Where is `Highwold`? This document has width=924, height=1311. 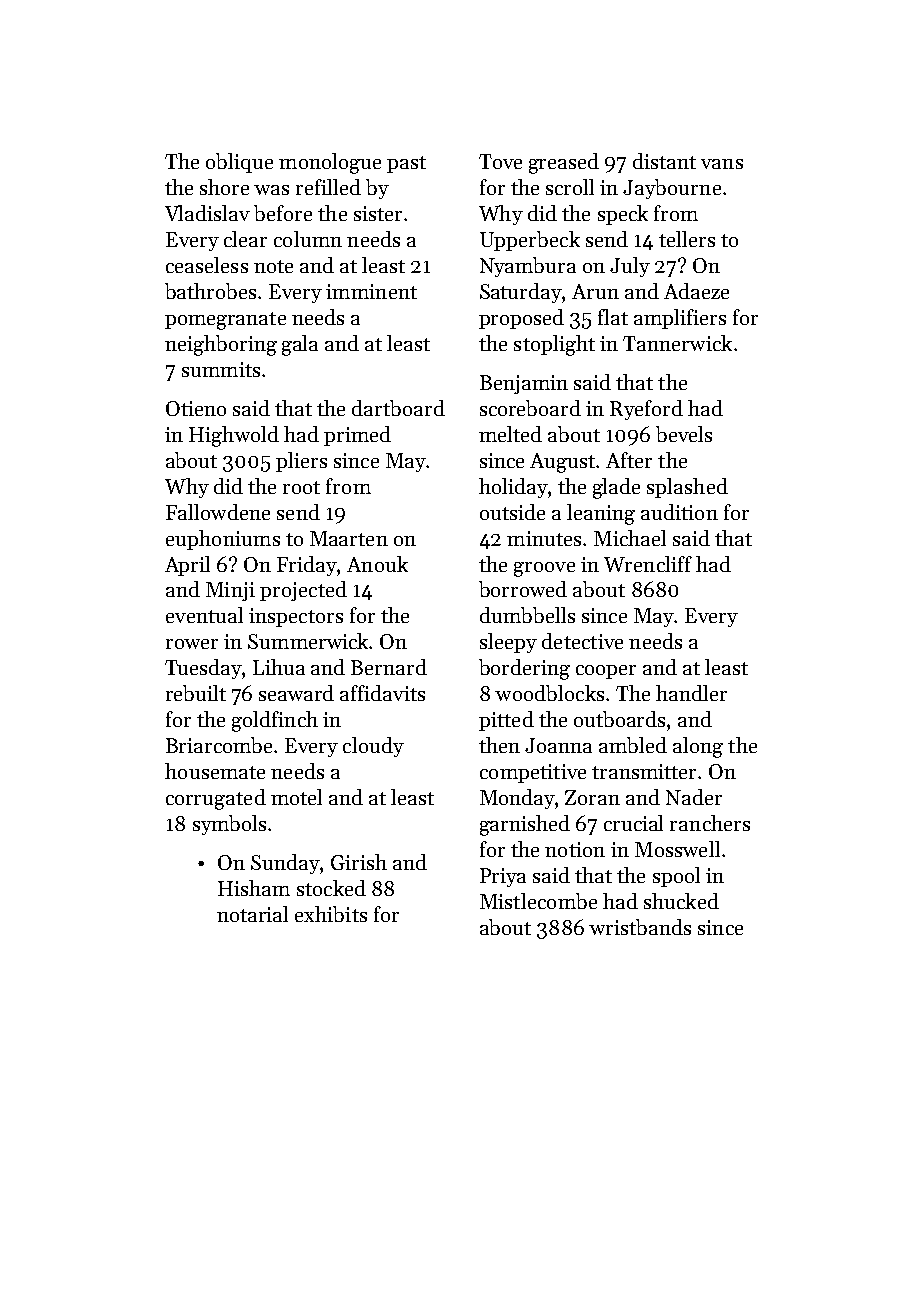
Highwold is located at coordinates (234, 436).
